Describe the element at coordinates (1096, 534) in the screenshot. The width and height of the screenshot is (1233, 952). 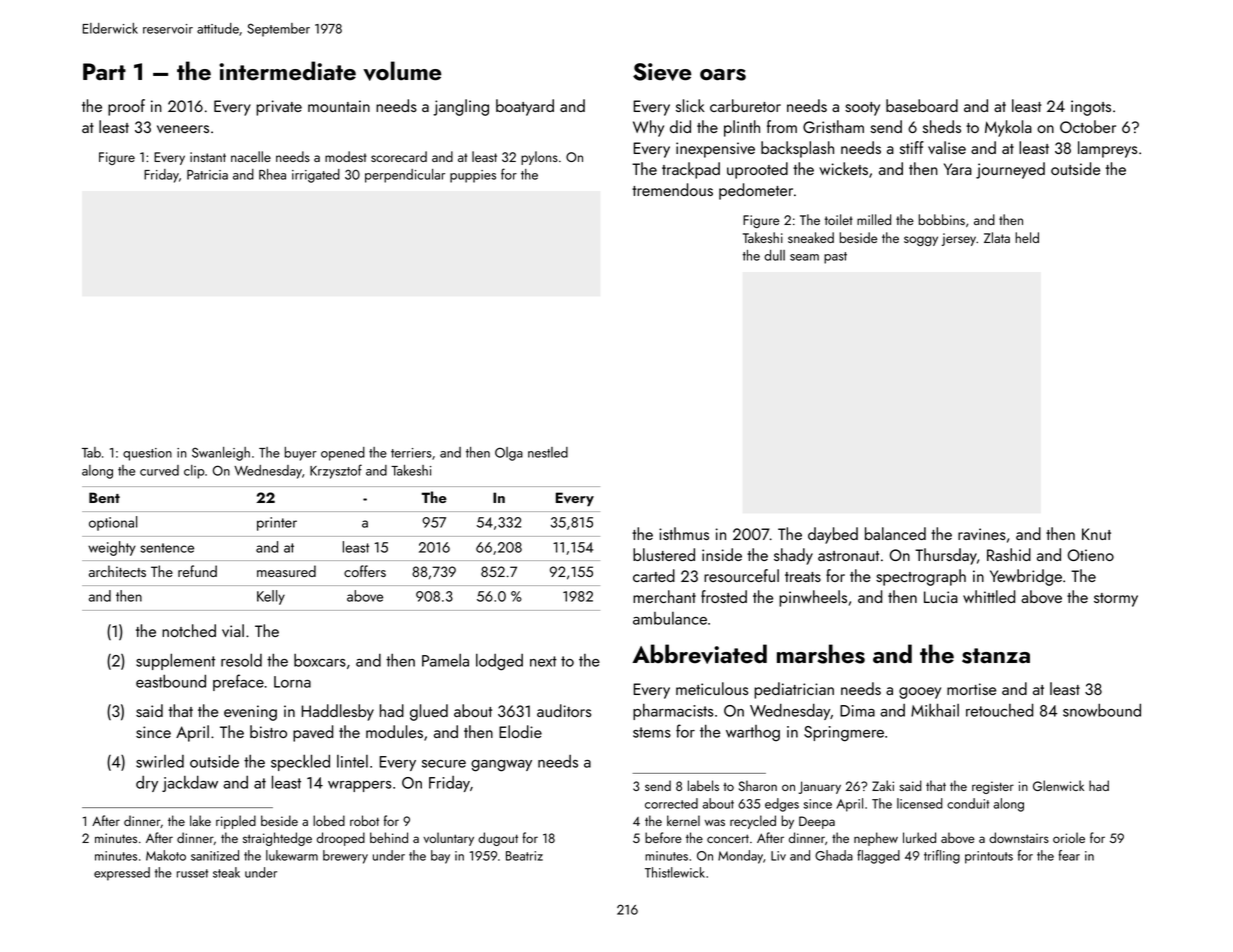
I see `Knut` at that location.
